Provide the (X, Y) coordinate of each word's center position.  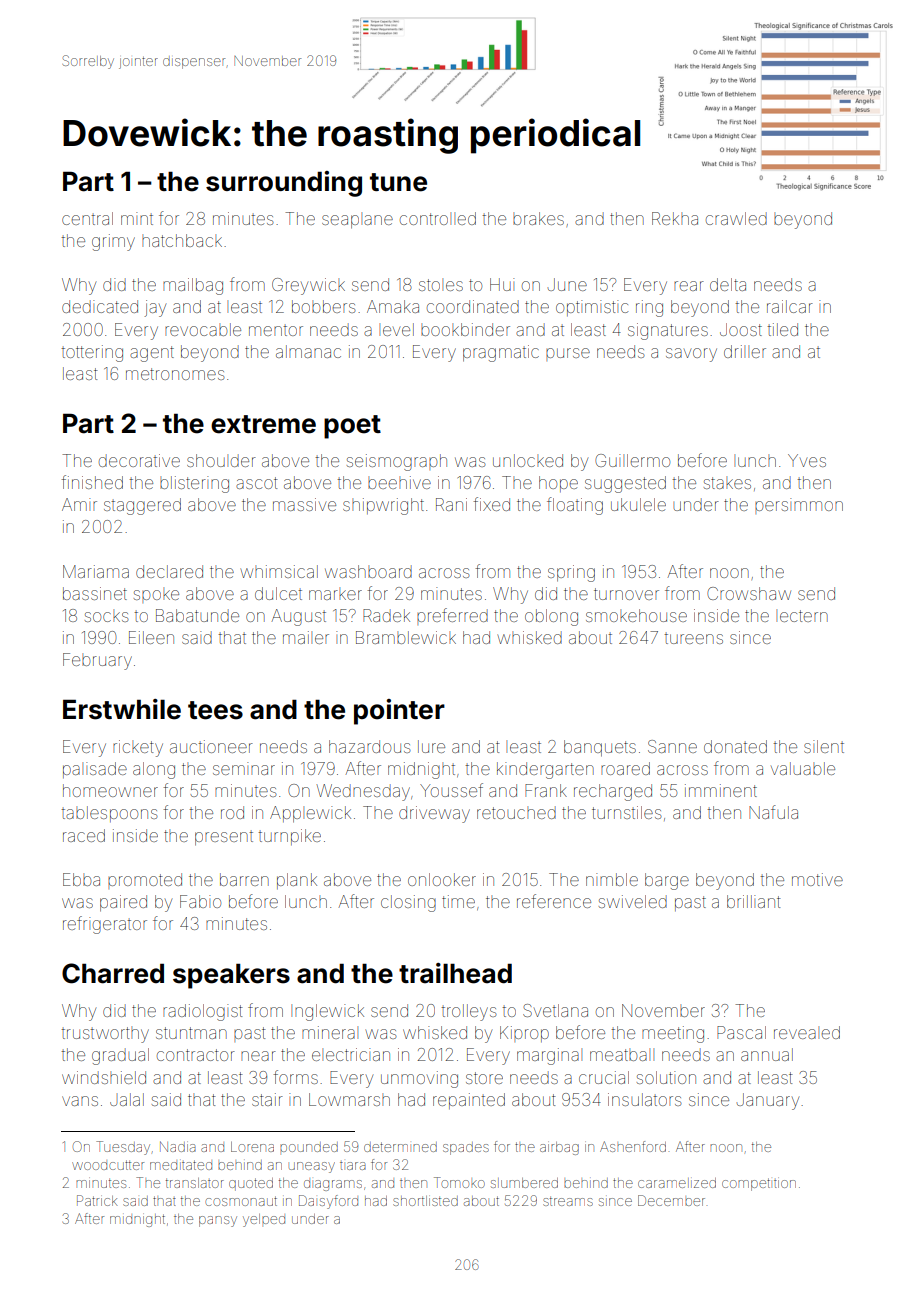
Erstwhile (122, 709)
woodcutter (108, 1165)
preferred (452, 616)
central (87, 218)
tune (398, 182)
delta (728, 284)
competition (759, 1184)
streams (568, 1201)
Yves (807, 460)
